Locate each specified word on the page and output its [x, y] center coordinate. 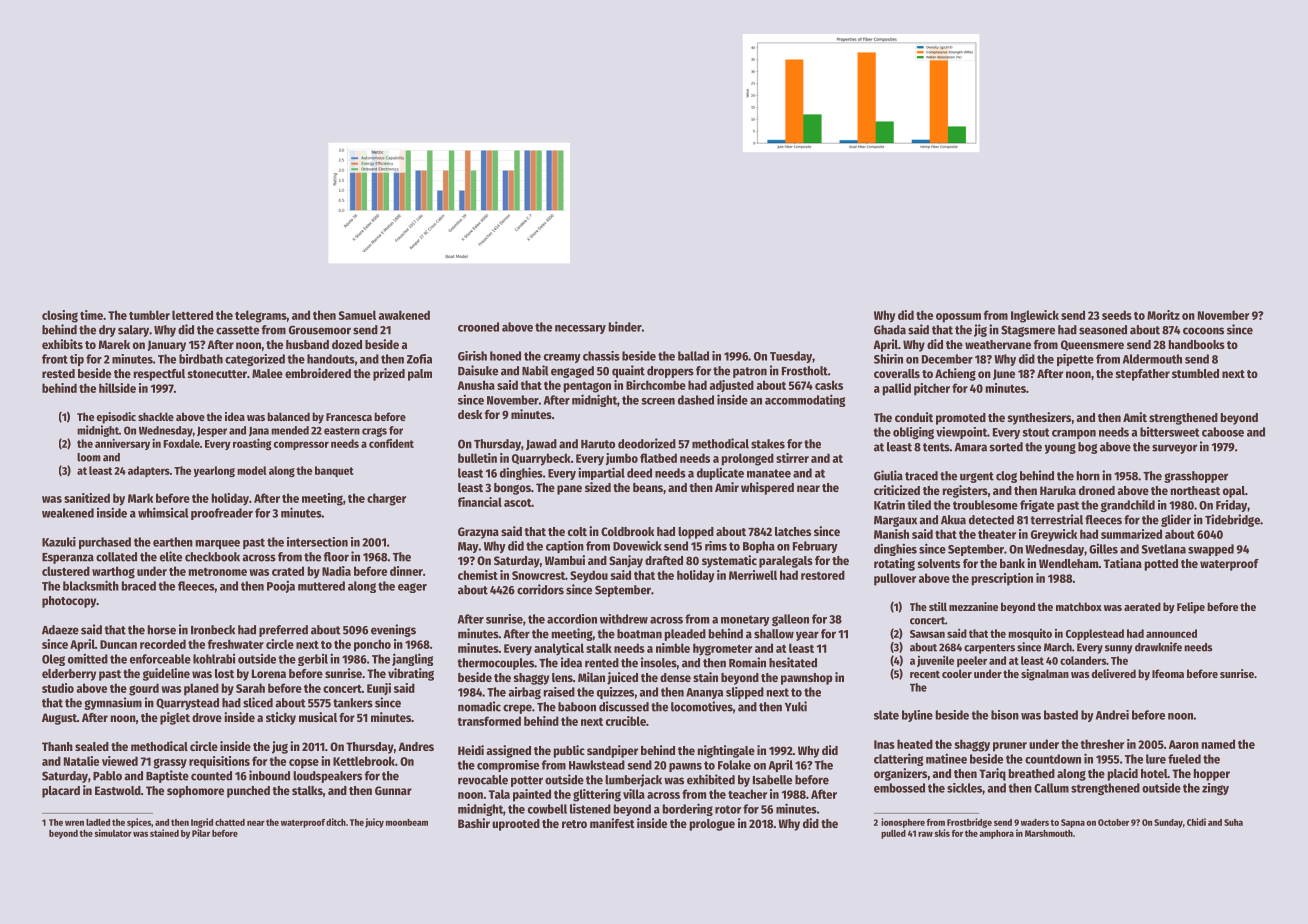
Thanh [57, 746]
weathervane [998, 344]
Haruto [598, 444]
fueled [1184, 759]
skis [942, 833]
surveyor [1174, 449]
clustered [66, 571]
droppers [670, 372]
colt [577, 531]
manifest [612, 823]
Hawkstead [597, 765]
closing [60, 316]
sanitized [87, 498]
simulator [113, 833]
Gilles [1103, 549]
